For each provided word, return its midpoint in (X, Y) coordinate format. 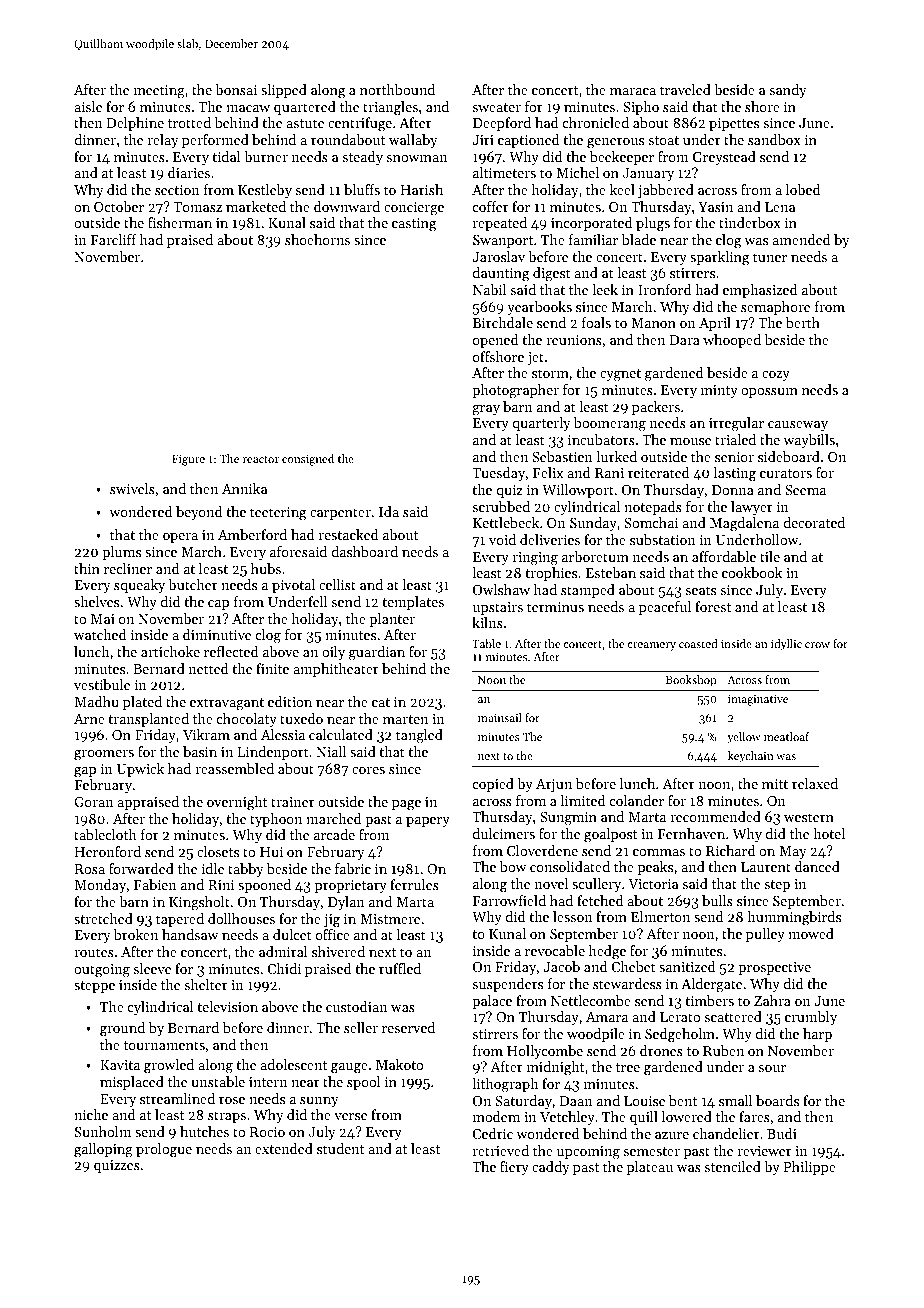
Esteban (611, 572)
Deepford (502, 124)
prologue (164, 1150)
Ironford (665, 289)
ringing (535, 559)
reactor (261, 459)
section (177, 190)
